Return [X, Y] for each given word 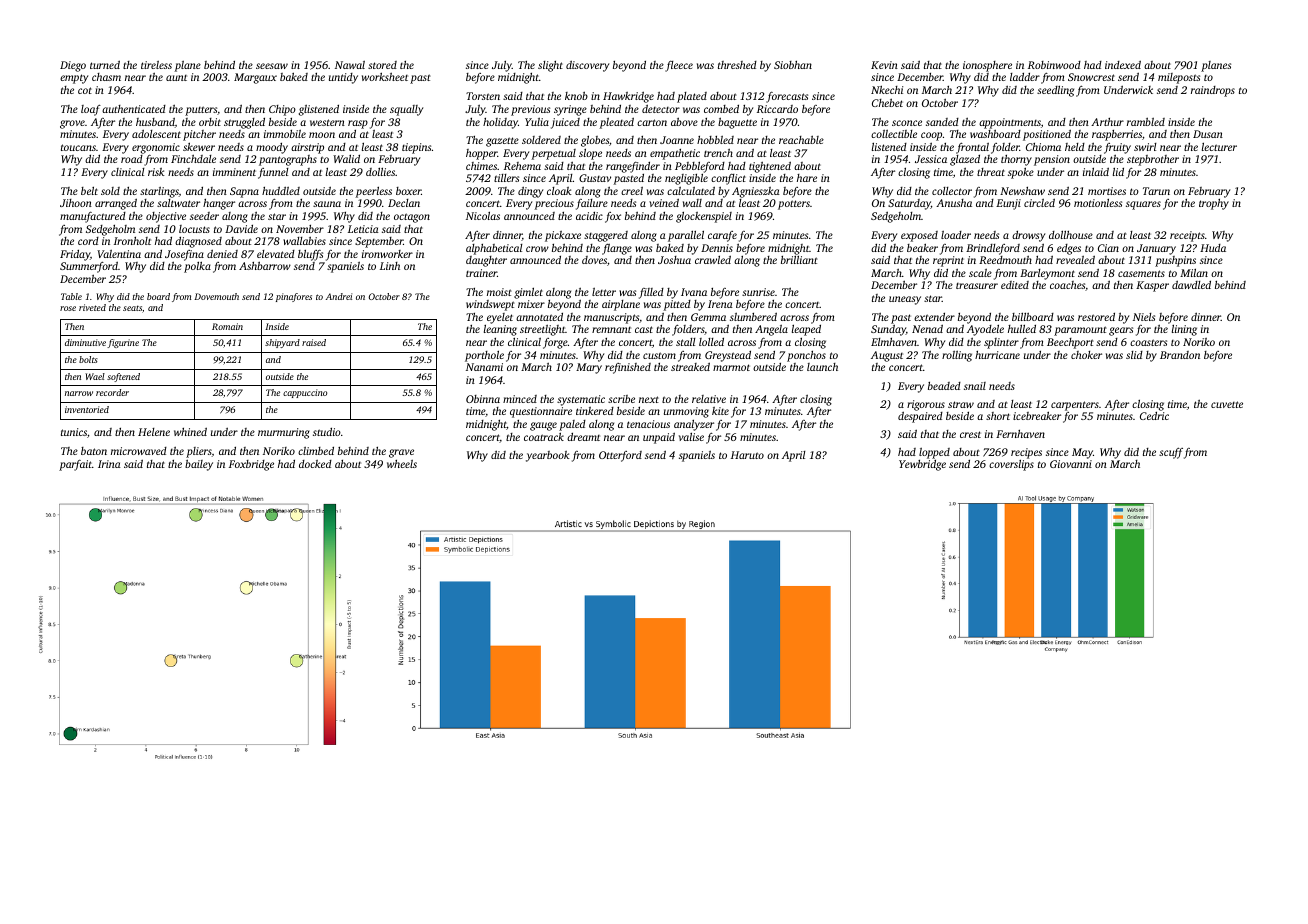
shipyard [282, 343]
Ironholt [132, 241]
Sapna [244, 192]
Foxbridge [251, 465]
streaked [690, 367]
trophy [1214, 204]
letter [604, 292]
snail [975, 386]
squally [406, 110]
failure [592, 204]
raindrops [1213, 91]
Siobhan [793, 65]
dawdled [1191, 284]
